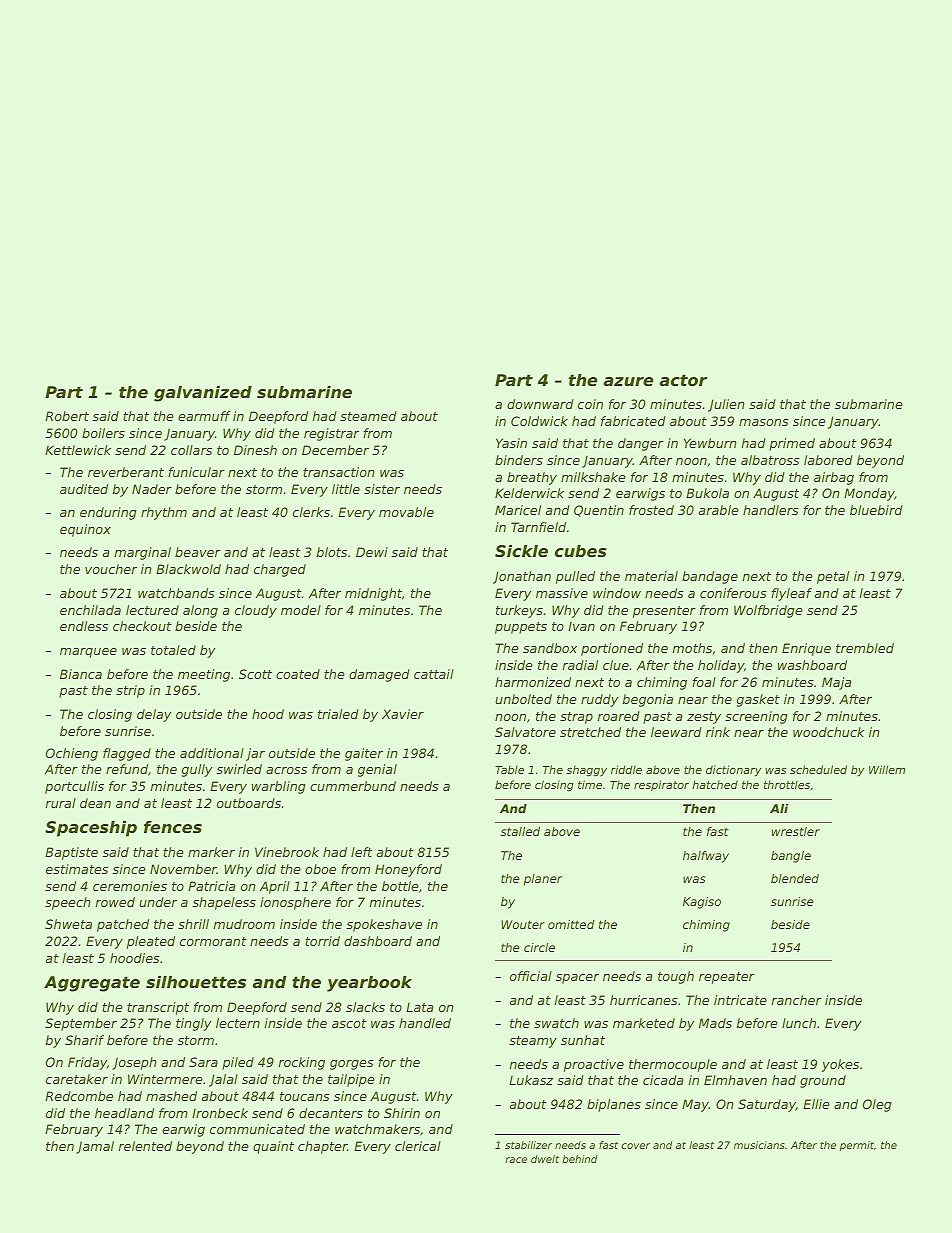  I want to click on Aggregate, so click(92, 984).
